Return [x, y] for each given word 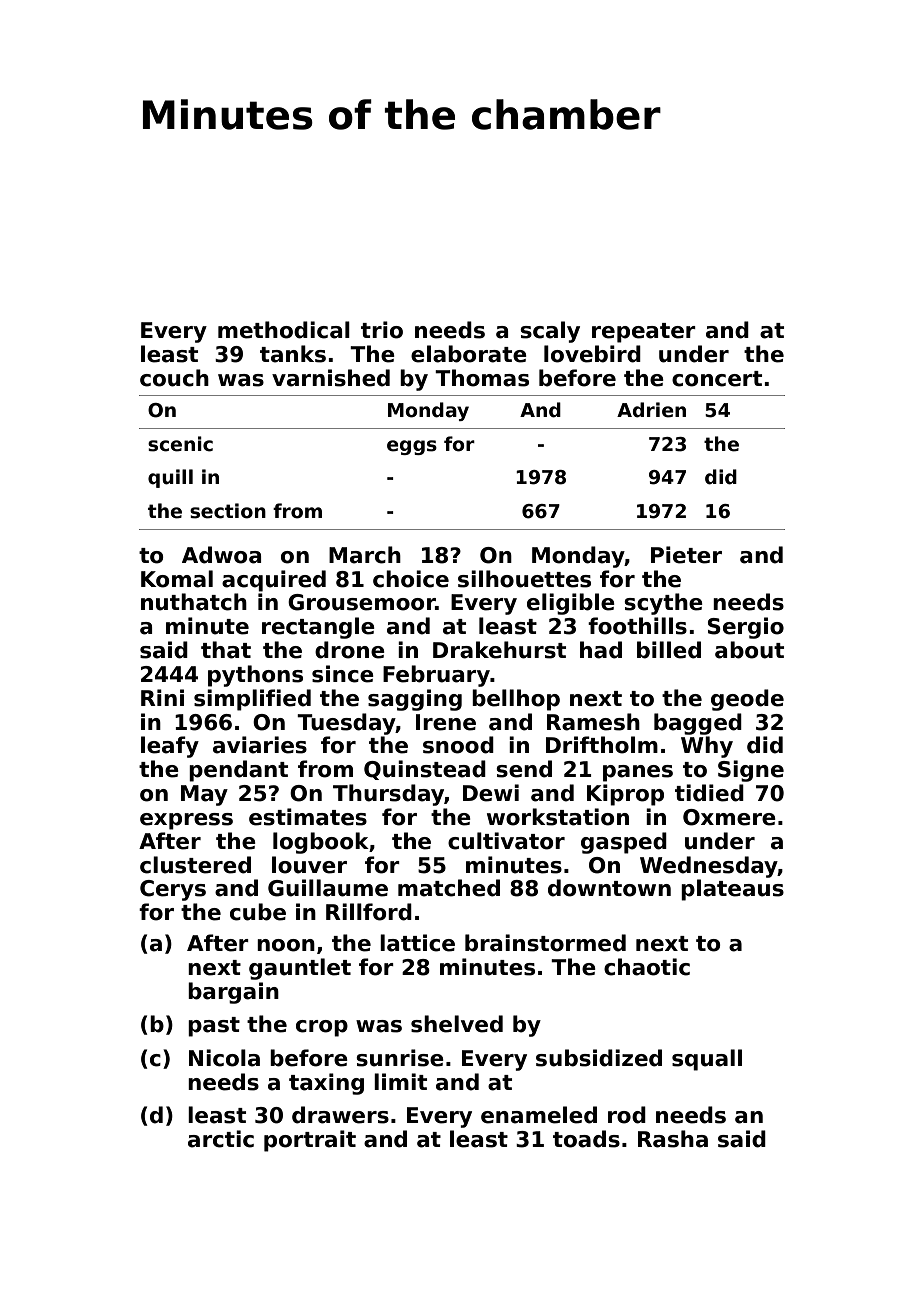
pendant [238, 771]
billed [669, 650]
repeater [644, 333]
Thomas [482, 378]
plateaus [732, 890]
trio [382, 330]
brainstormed [545, 943]
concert [717, 379]
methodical [284, 330]
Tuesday [346, 724]
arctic [221, 1139]
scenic [180, 444]
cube [258, 912]
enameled [539, 1115]
